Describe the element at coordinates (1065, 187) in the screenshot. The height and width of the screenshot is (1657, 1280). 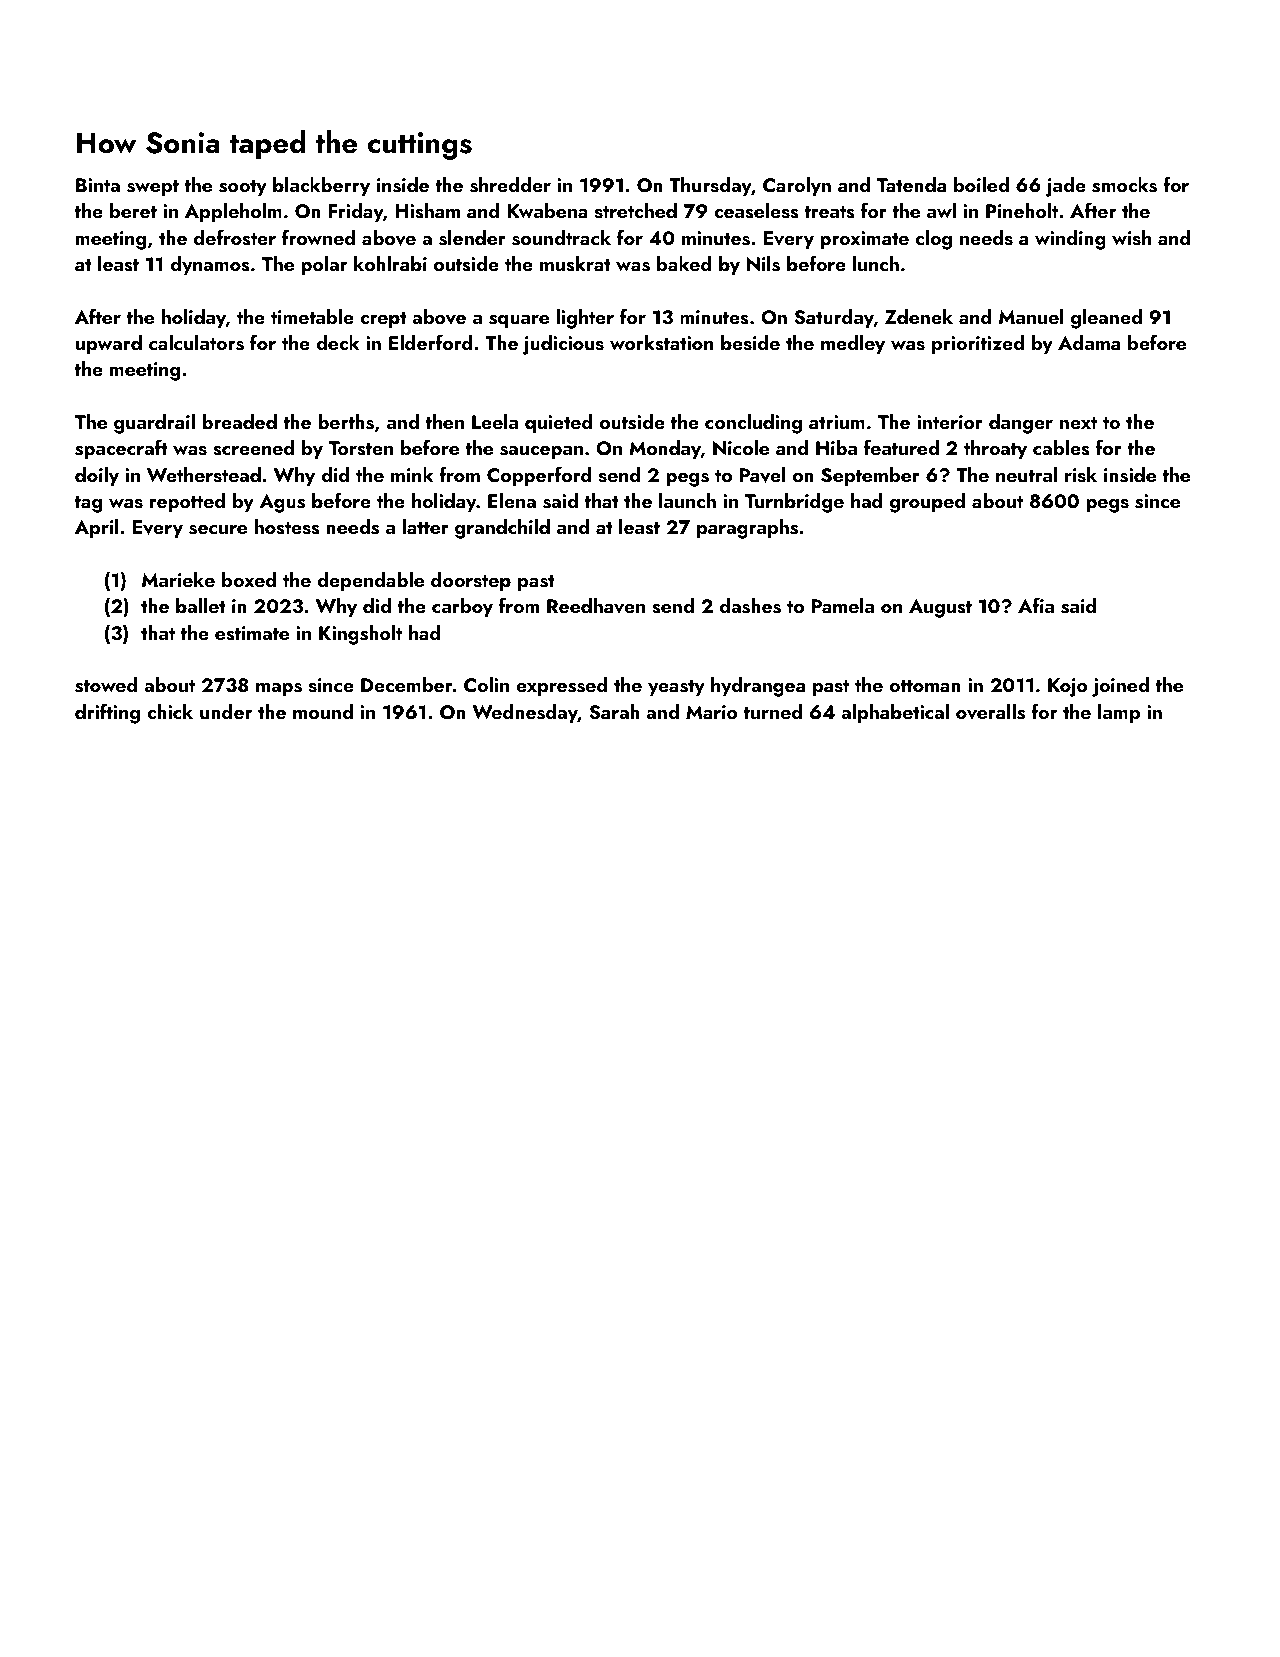
I see `jade` at that location.
